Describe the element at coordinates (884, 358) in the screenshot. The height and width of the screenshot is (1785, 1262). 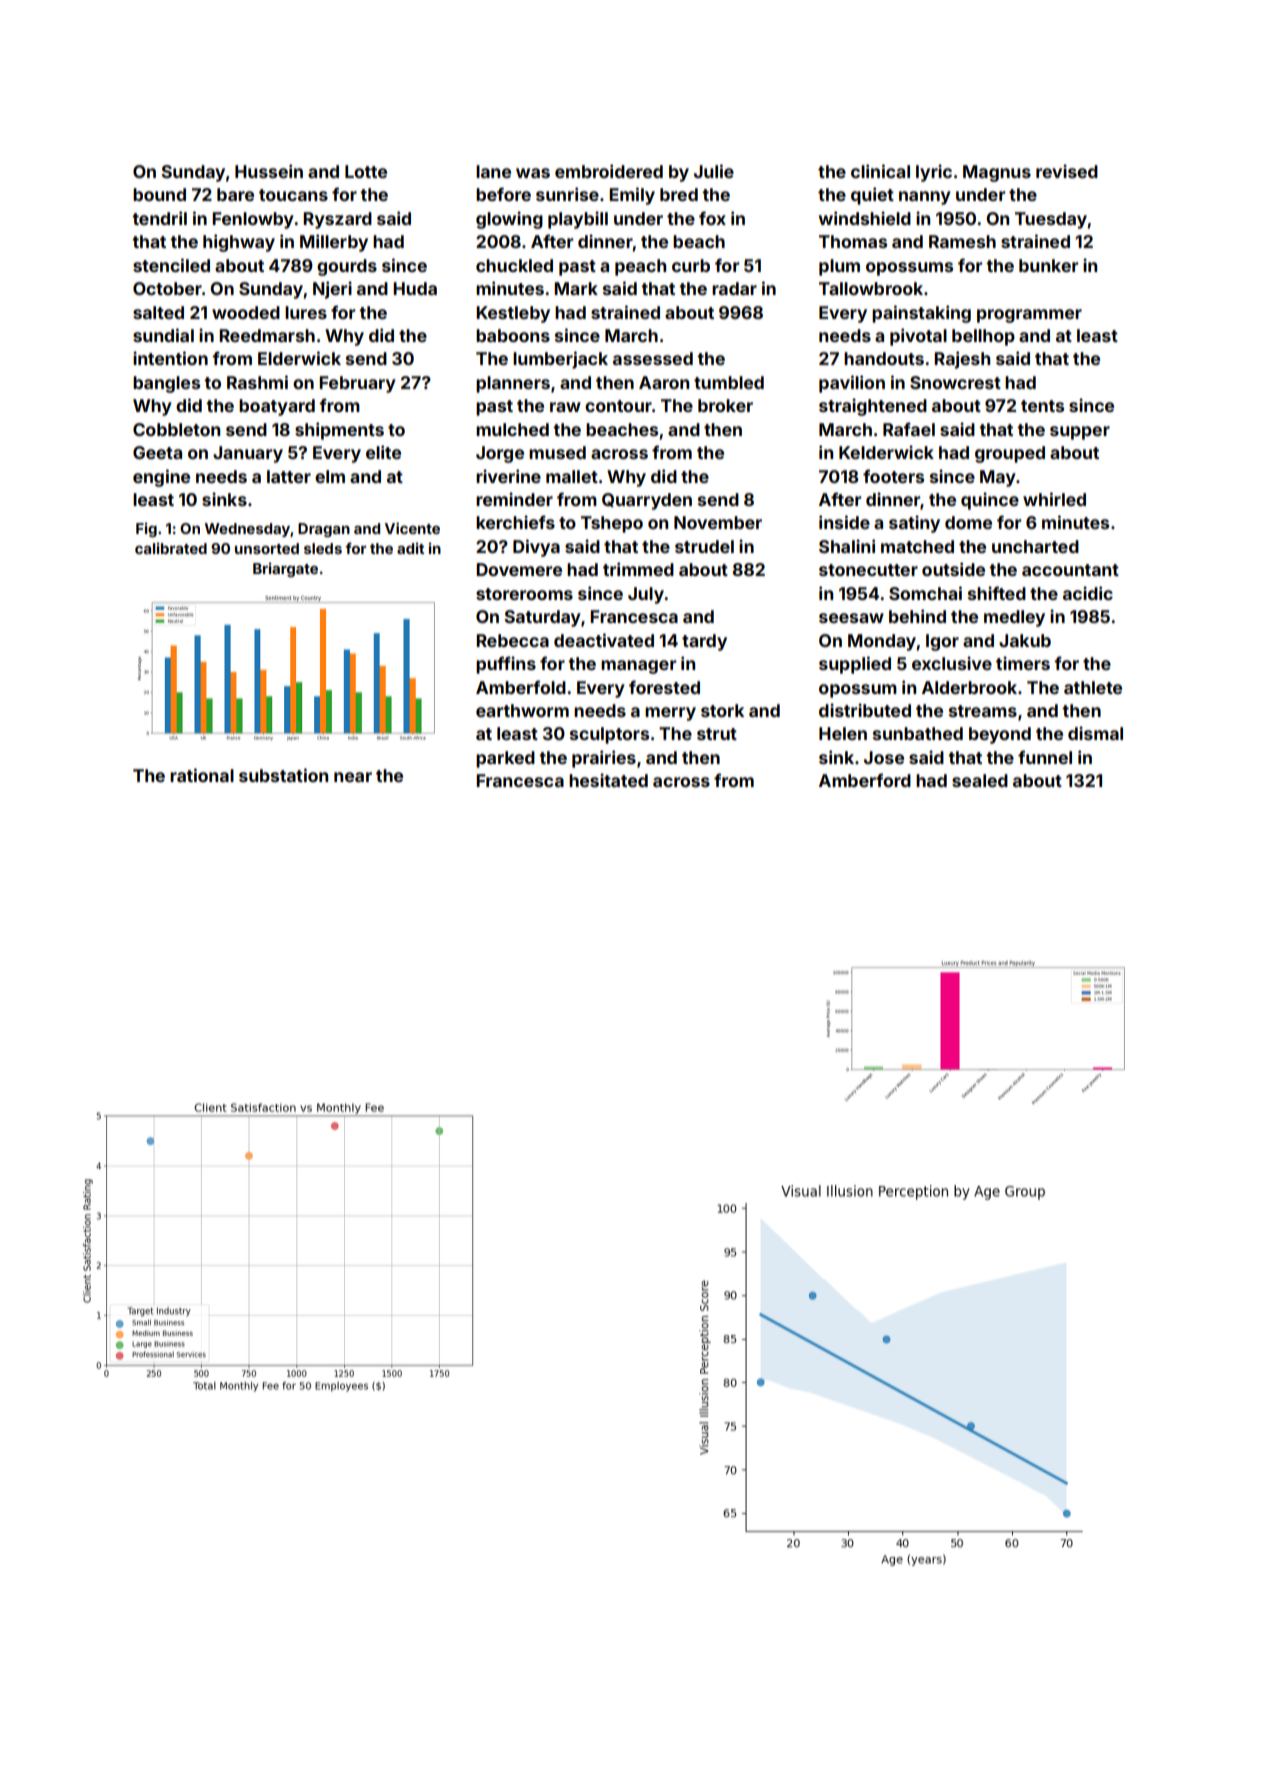
I see `handouts` at that location.
